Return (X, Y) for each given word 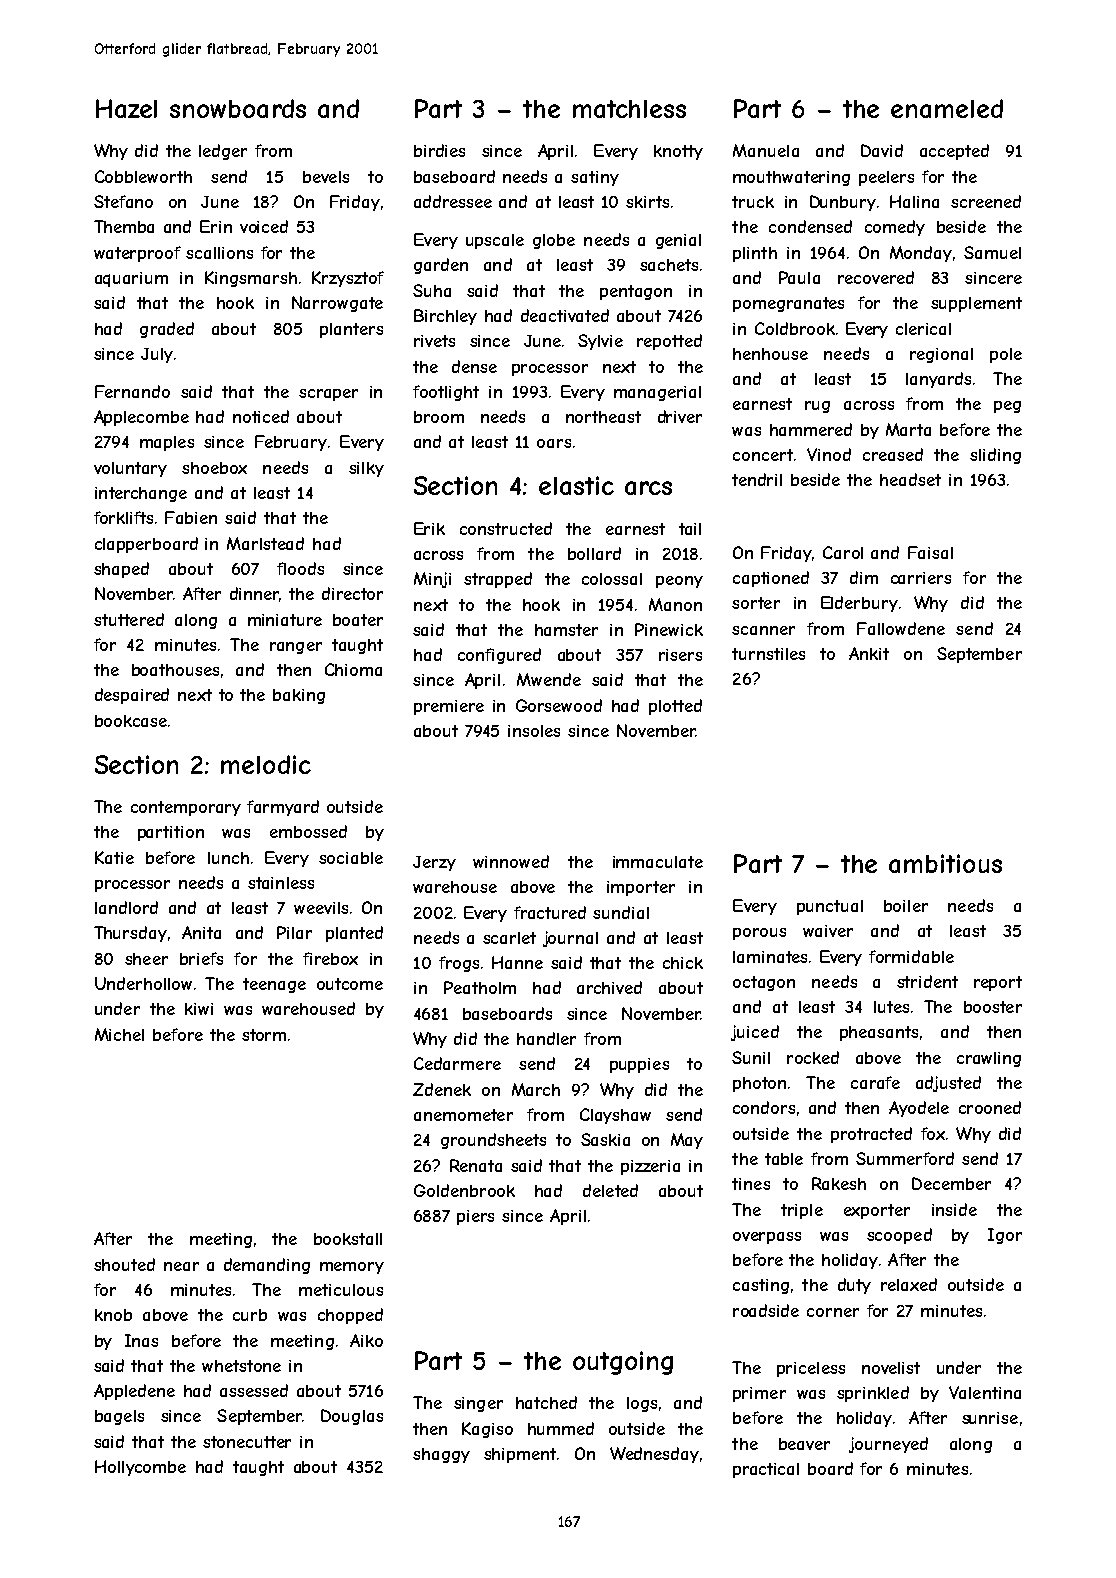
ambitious (945, 863)
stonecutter (247, 1442)
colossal (612, 579)
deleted (610, 1190)
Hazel (126, 108)
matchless (629, 109)
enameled (947, 108)
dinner (254, 593)
